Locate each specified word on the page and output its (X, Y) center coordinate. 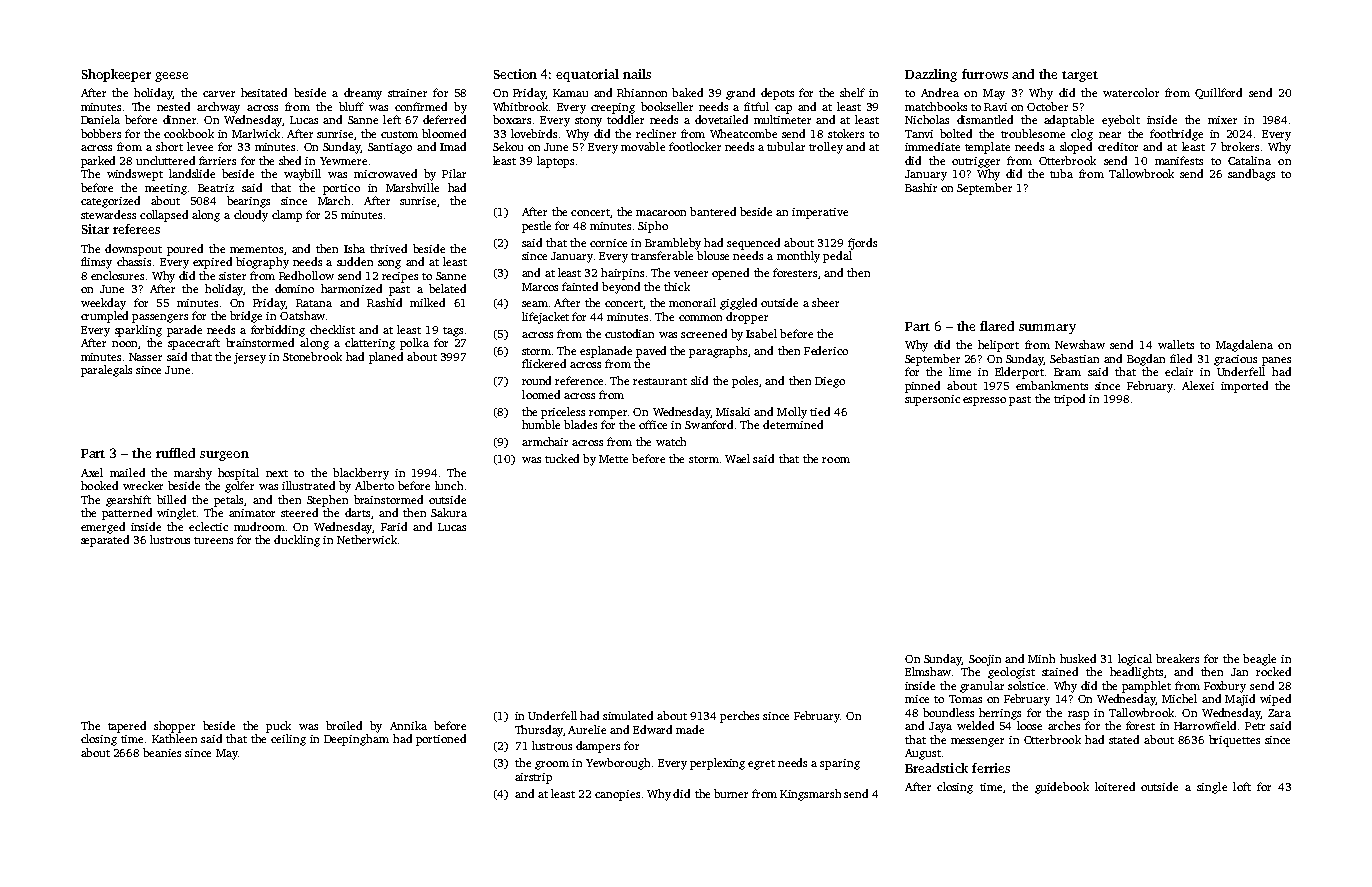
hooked (99, 485)
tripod (1069, 400)
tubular (786, 146)
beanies (162, 752)
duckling (297, 541)
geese (171, 77)
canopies (617, 795)
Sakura (449, 512)
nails (637, 74)
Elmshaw (928, 671)
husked (1078, 658)
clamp (287, 216)
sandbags (1251, 175)
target (1080, 76)
